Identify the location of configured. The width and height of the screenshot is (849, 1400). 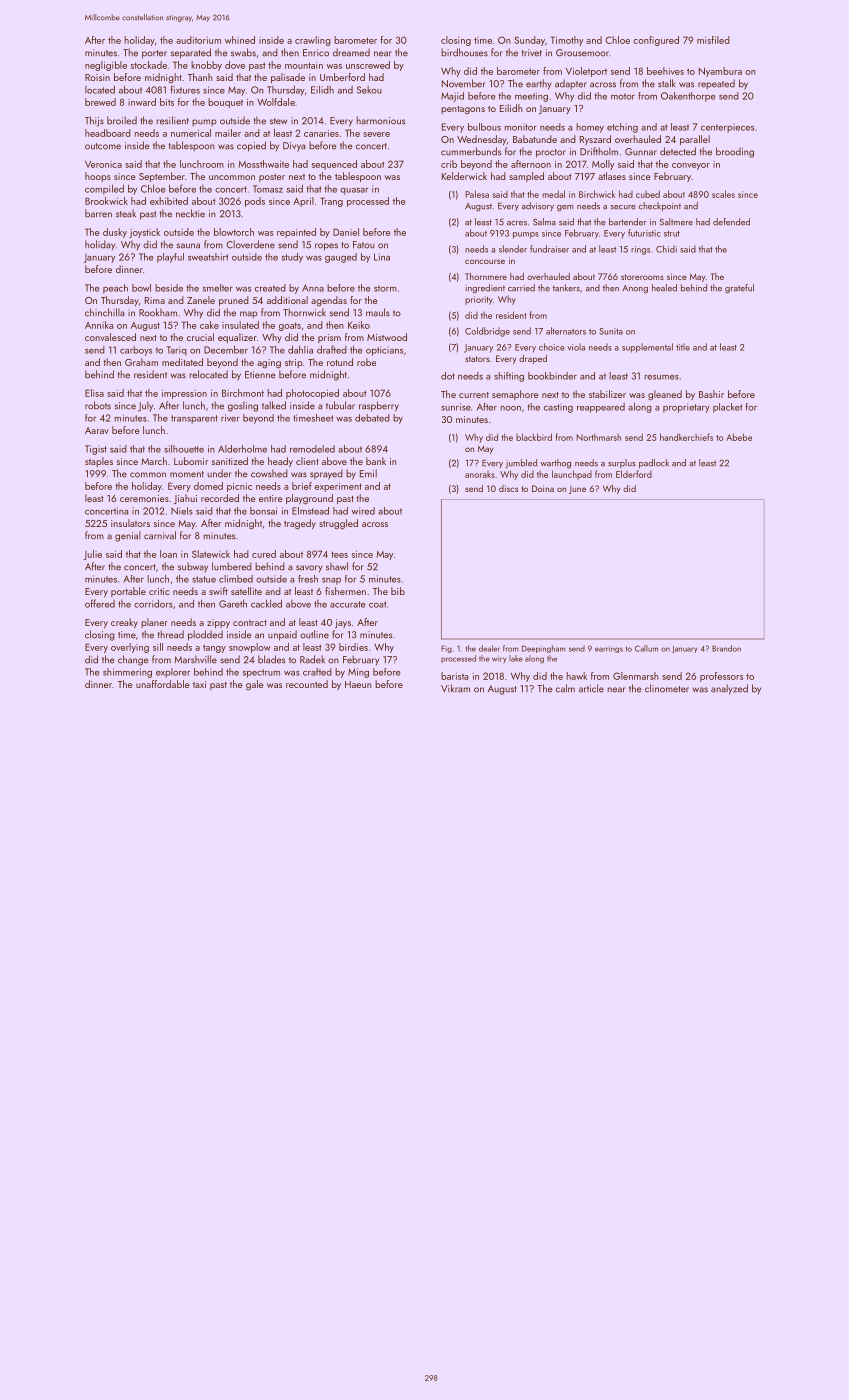
(656, 41).
